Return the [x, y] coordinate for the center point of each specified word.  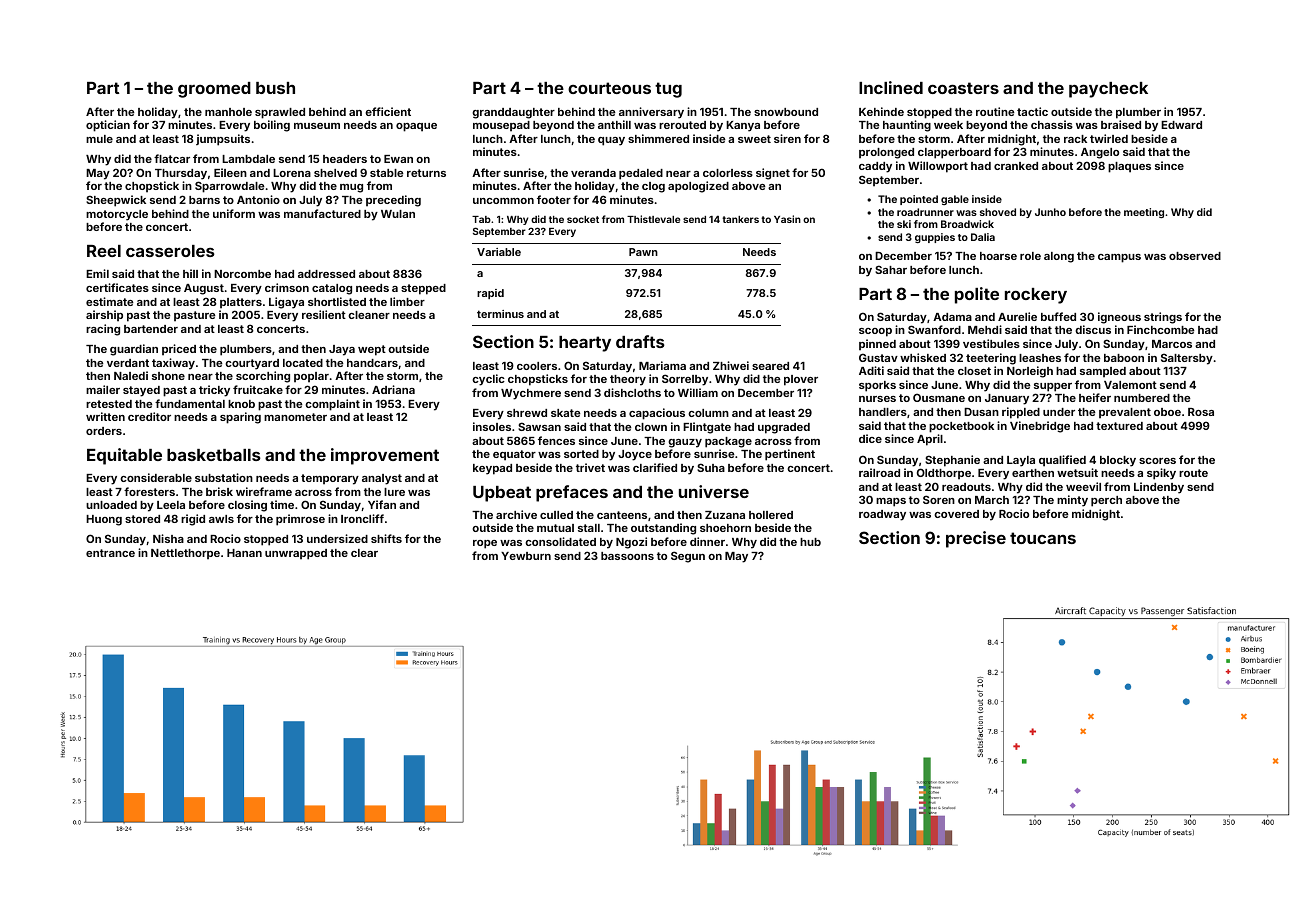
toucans [1043, 538]
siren [787, 138]
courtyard [252, 364]
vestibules [991, 343]
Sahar [891, 269]
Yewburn [526, 556]
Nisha [168, 538]
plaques [1129, 167]
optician [108, 126]
